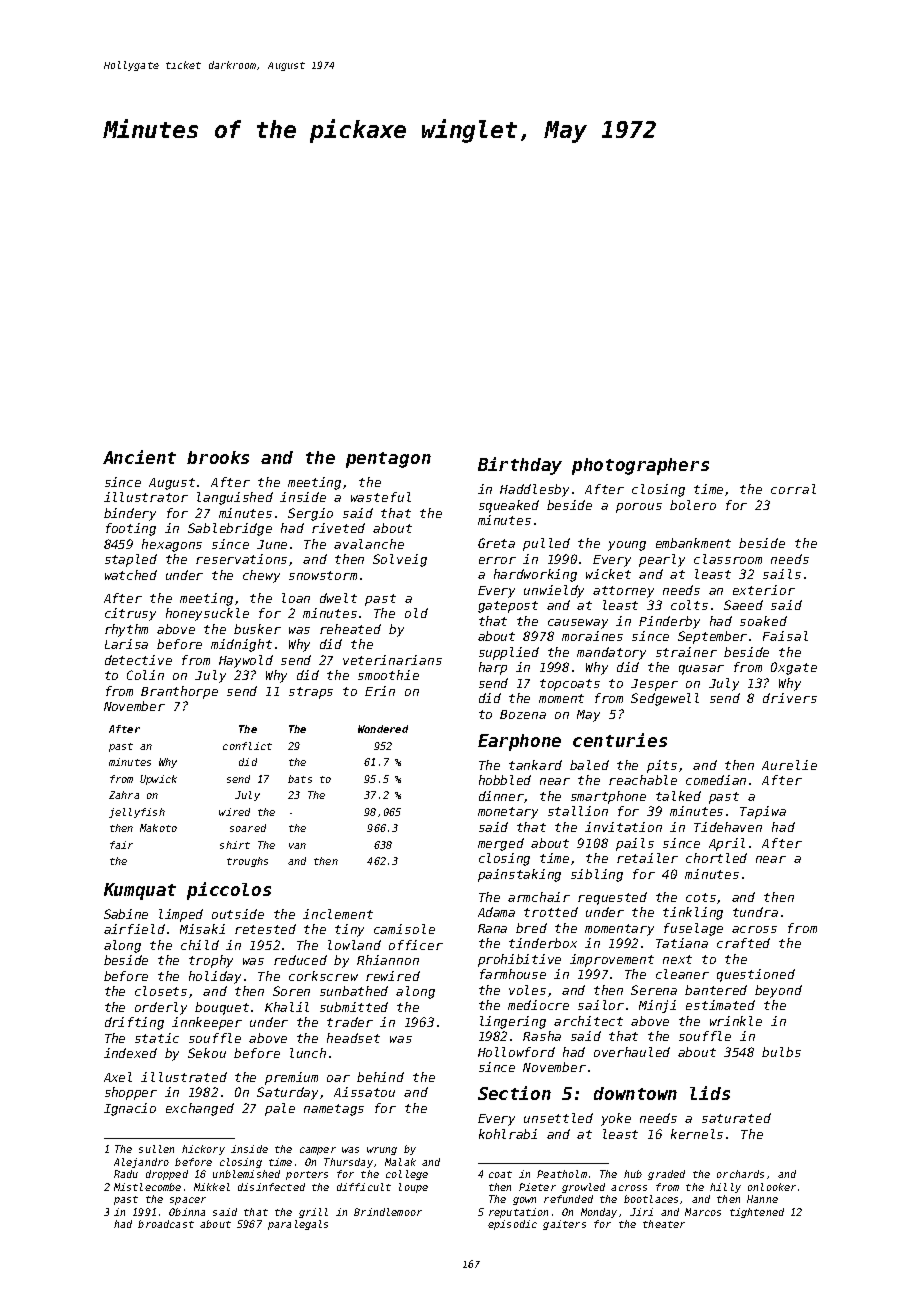 Image resolution: width=924 pixels, height=1308 pixels. What do you see at coordinates (380, 1077) in the document?
I see `behind` at bounding box center [380, 1077].
